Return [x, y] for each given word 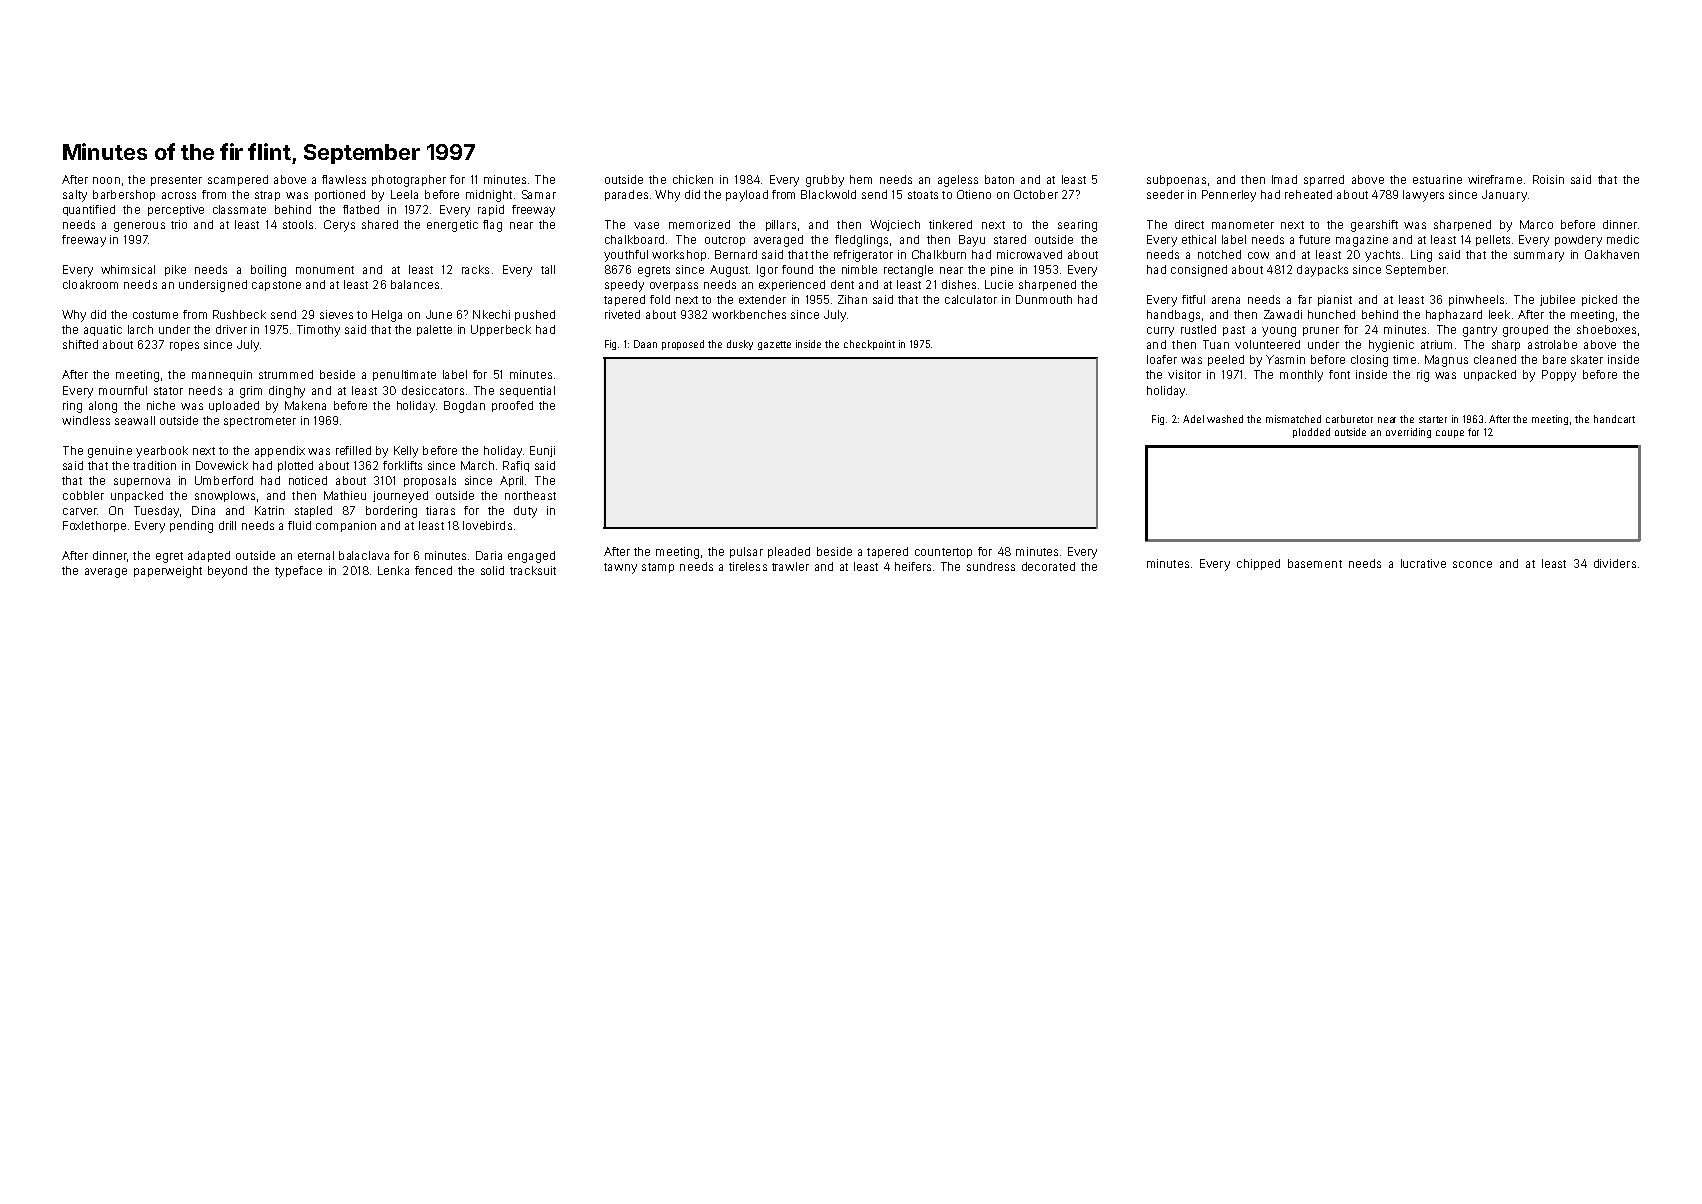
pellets [1493, 240]
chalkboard [634, 239]
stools [298, 224]
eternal [316, 555]
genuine [110, 452]
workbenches [749, 314]
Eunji [542, 451]
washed [1225, 419]
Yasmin [1285, 359]
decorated [1048, 566]
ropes [184, 346]
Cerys [339, 226]
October [1036, 194]
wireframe [1495, 179]
